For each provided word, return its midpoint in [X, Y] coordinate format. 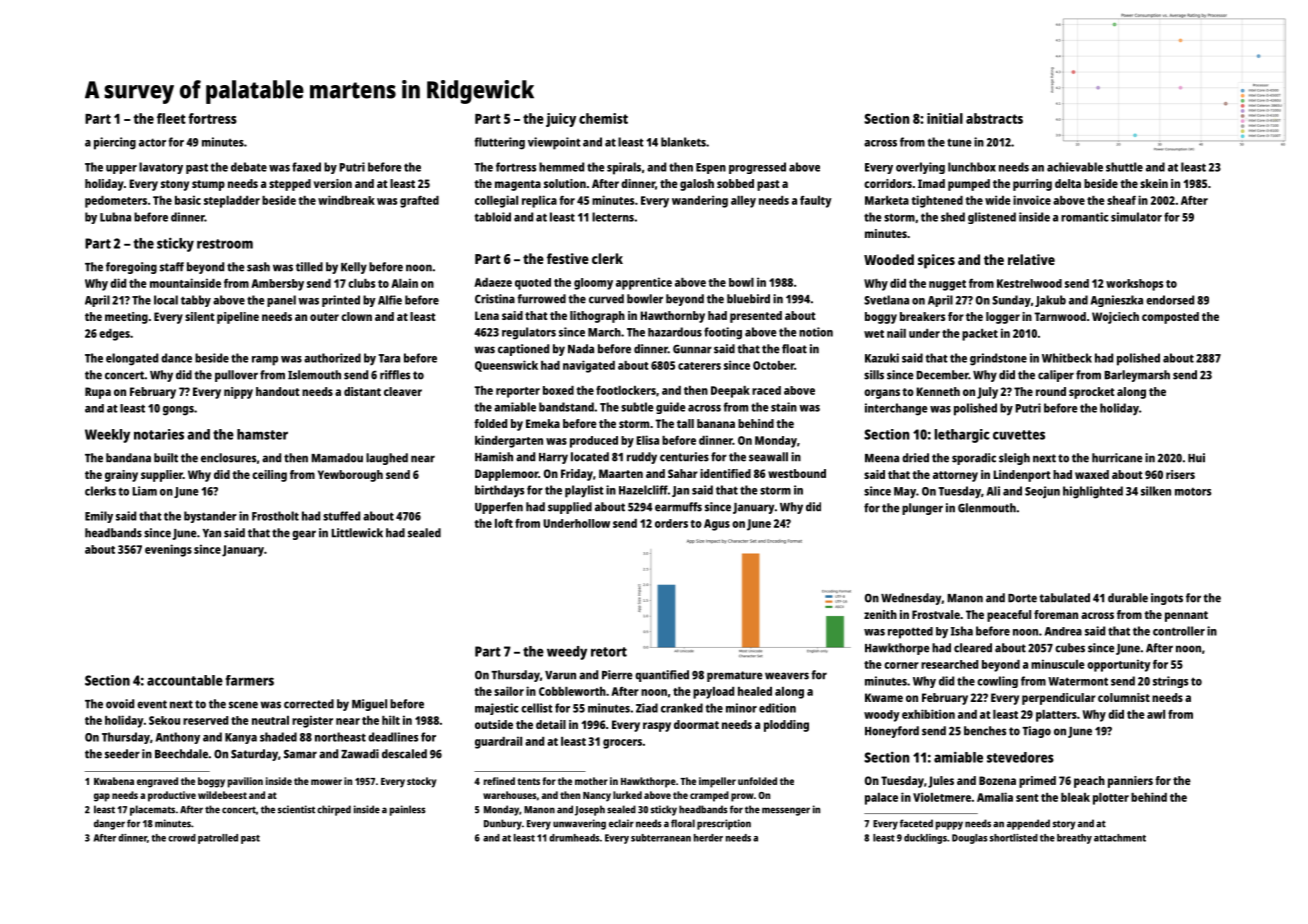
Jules [941, 782]
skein [1154, 183]
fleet [171, 118]
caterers [699, 366]
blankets [683, 142]
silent [199, 316]
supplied [570, 508]
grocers [622, 744]
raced [766, 390]
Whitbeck [1067, 358]
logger [1003, 318]
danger [109, 824]
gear [304, 535]
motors [1193, 491]
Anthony [178, 738]
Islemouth [314, 375]
